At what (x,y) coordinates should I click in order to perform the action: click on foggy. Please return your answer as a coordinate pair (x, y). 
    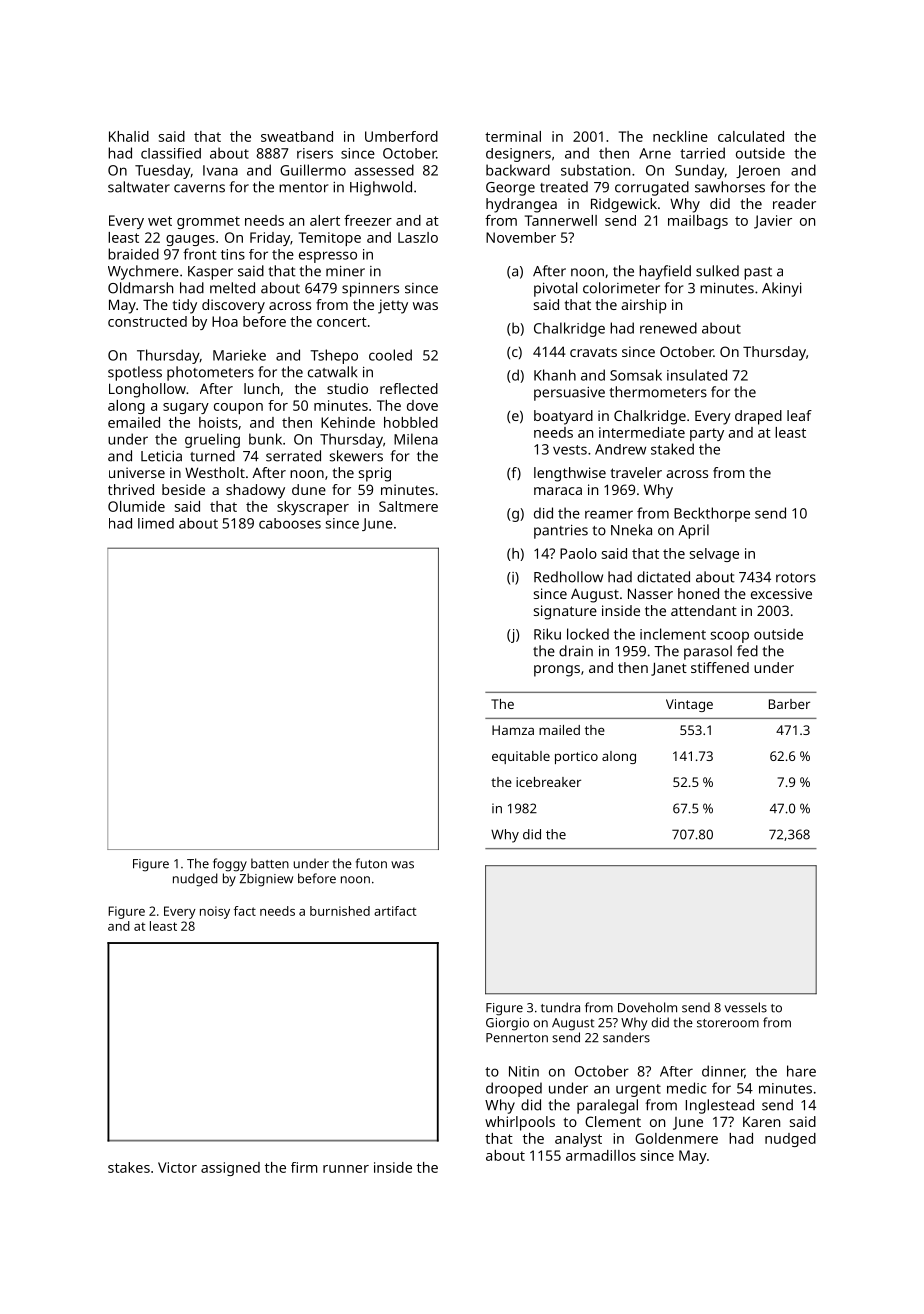
    Looking at the image, I should click on (230, 865).
